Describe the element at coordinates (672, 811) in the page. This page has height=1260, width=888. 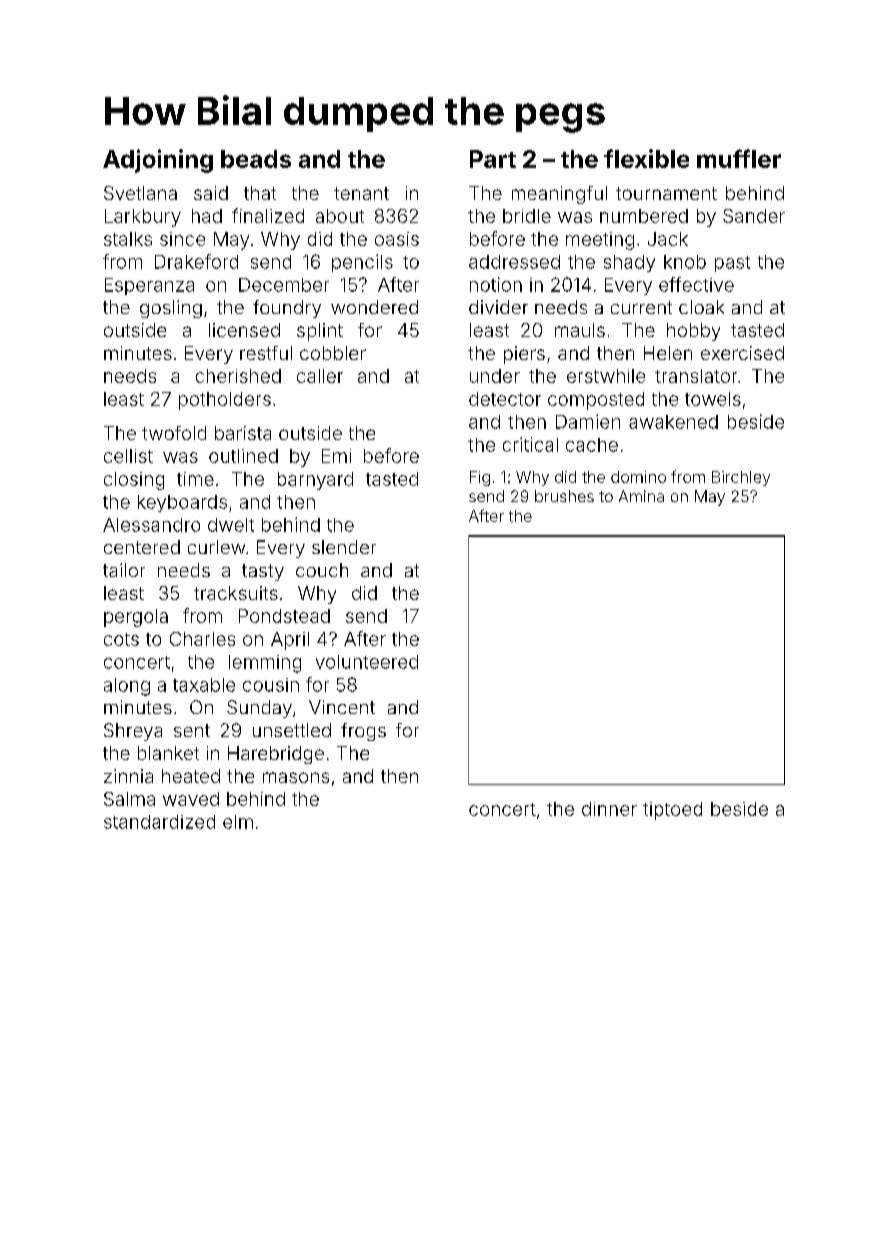
I see `tiptoed` at that location.
